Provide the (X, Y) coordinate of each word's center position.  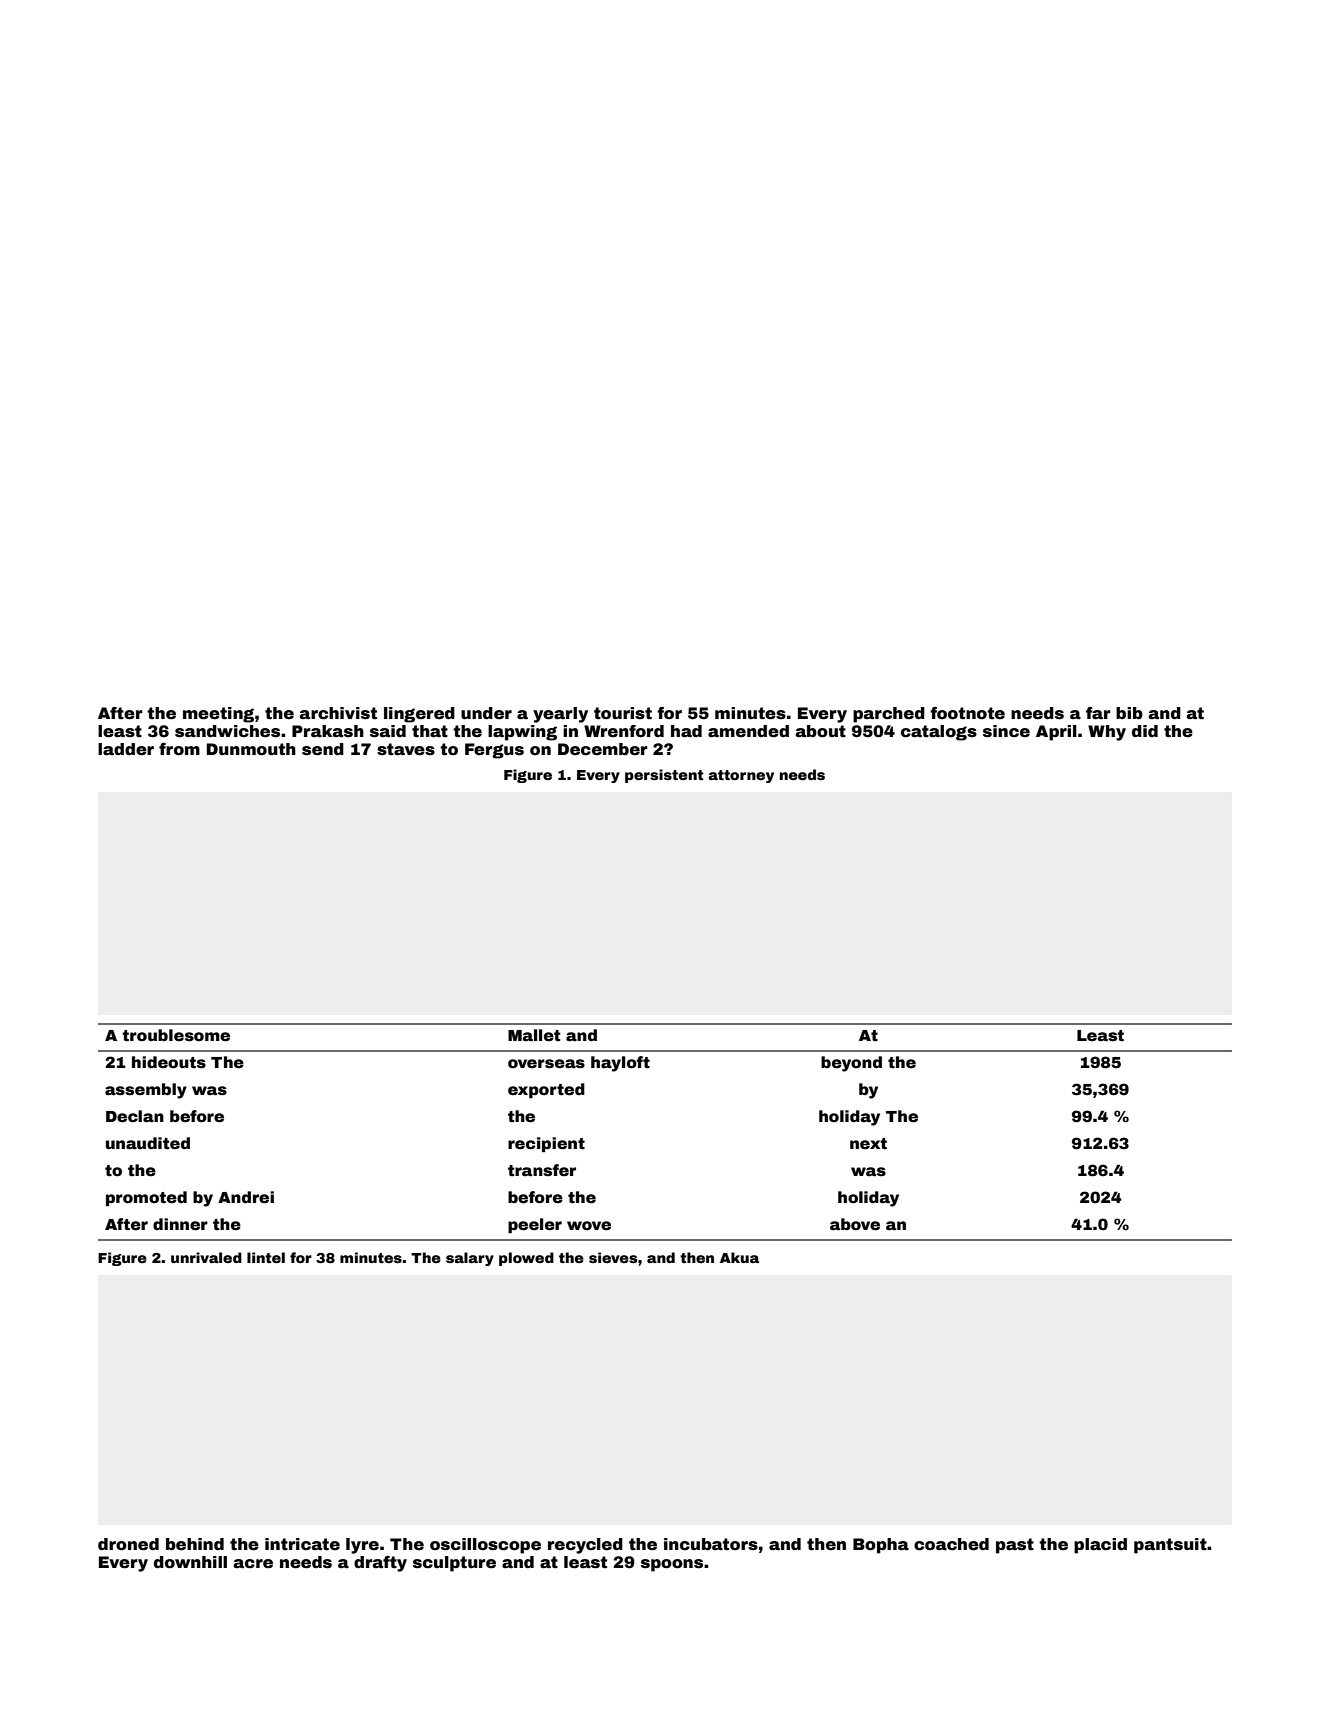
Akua (739, 1257)
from (179, 749)
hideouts (169, 1062)
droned (128, 1544)
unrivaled (206, 1257)
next (868, 1144)
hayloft (620, 1064)
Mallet (534, 1035)
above (855, 1224)
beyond (851, 1064)
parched (889, 715)
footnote (967, 713)
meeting (218, 715)
